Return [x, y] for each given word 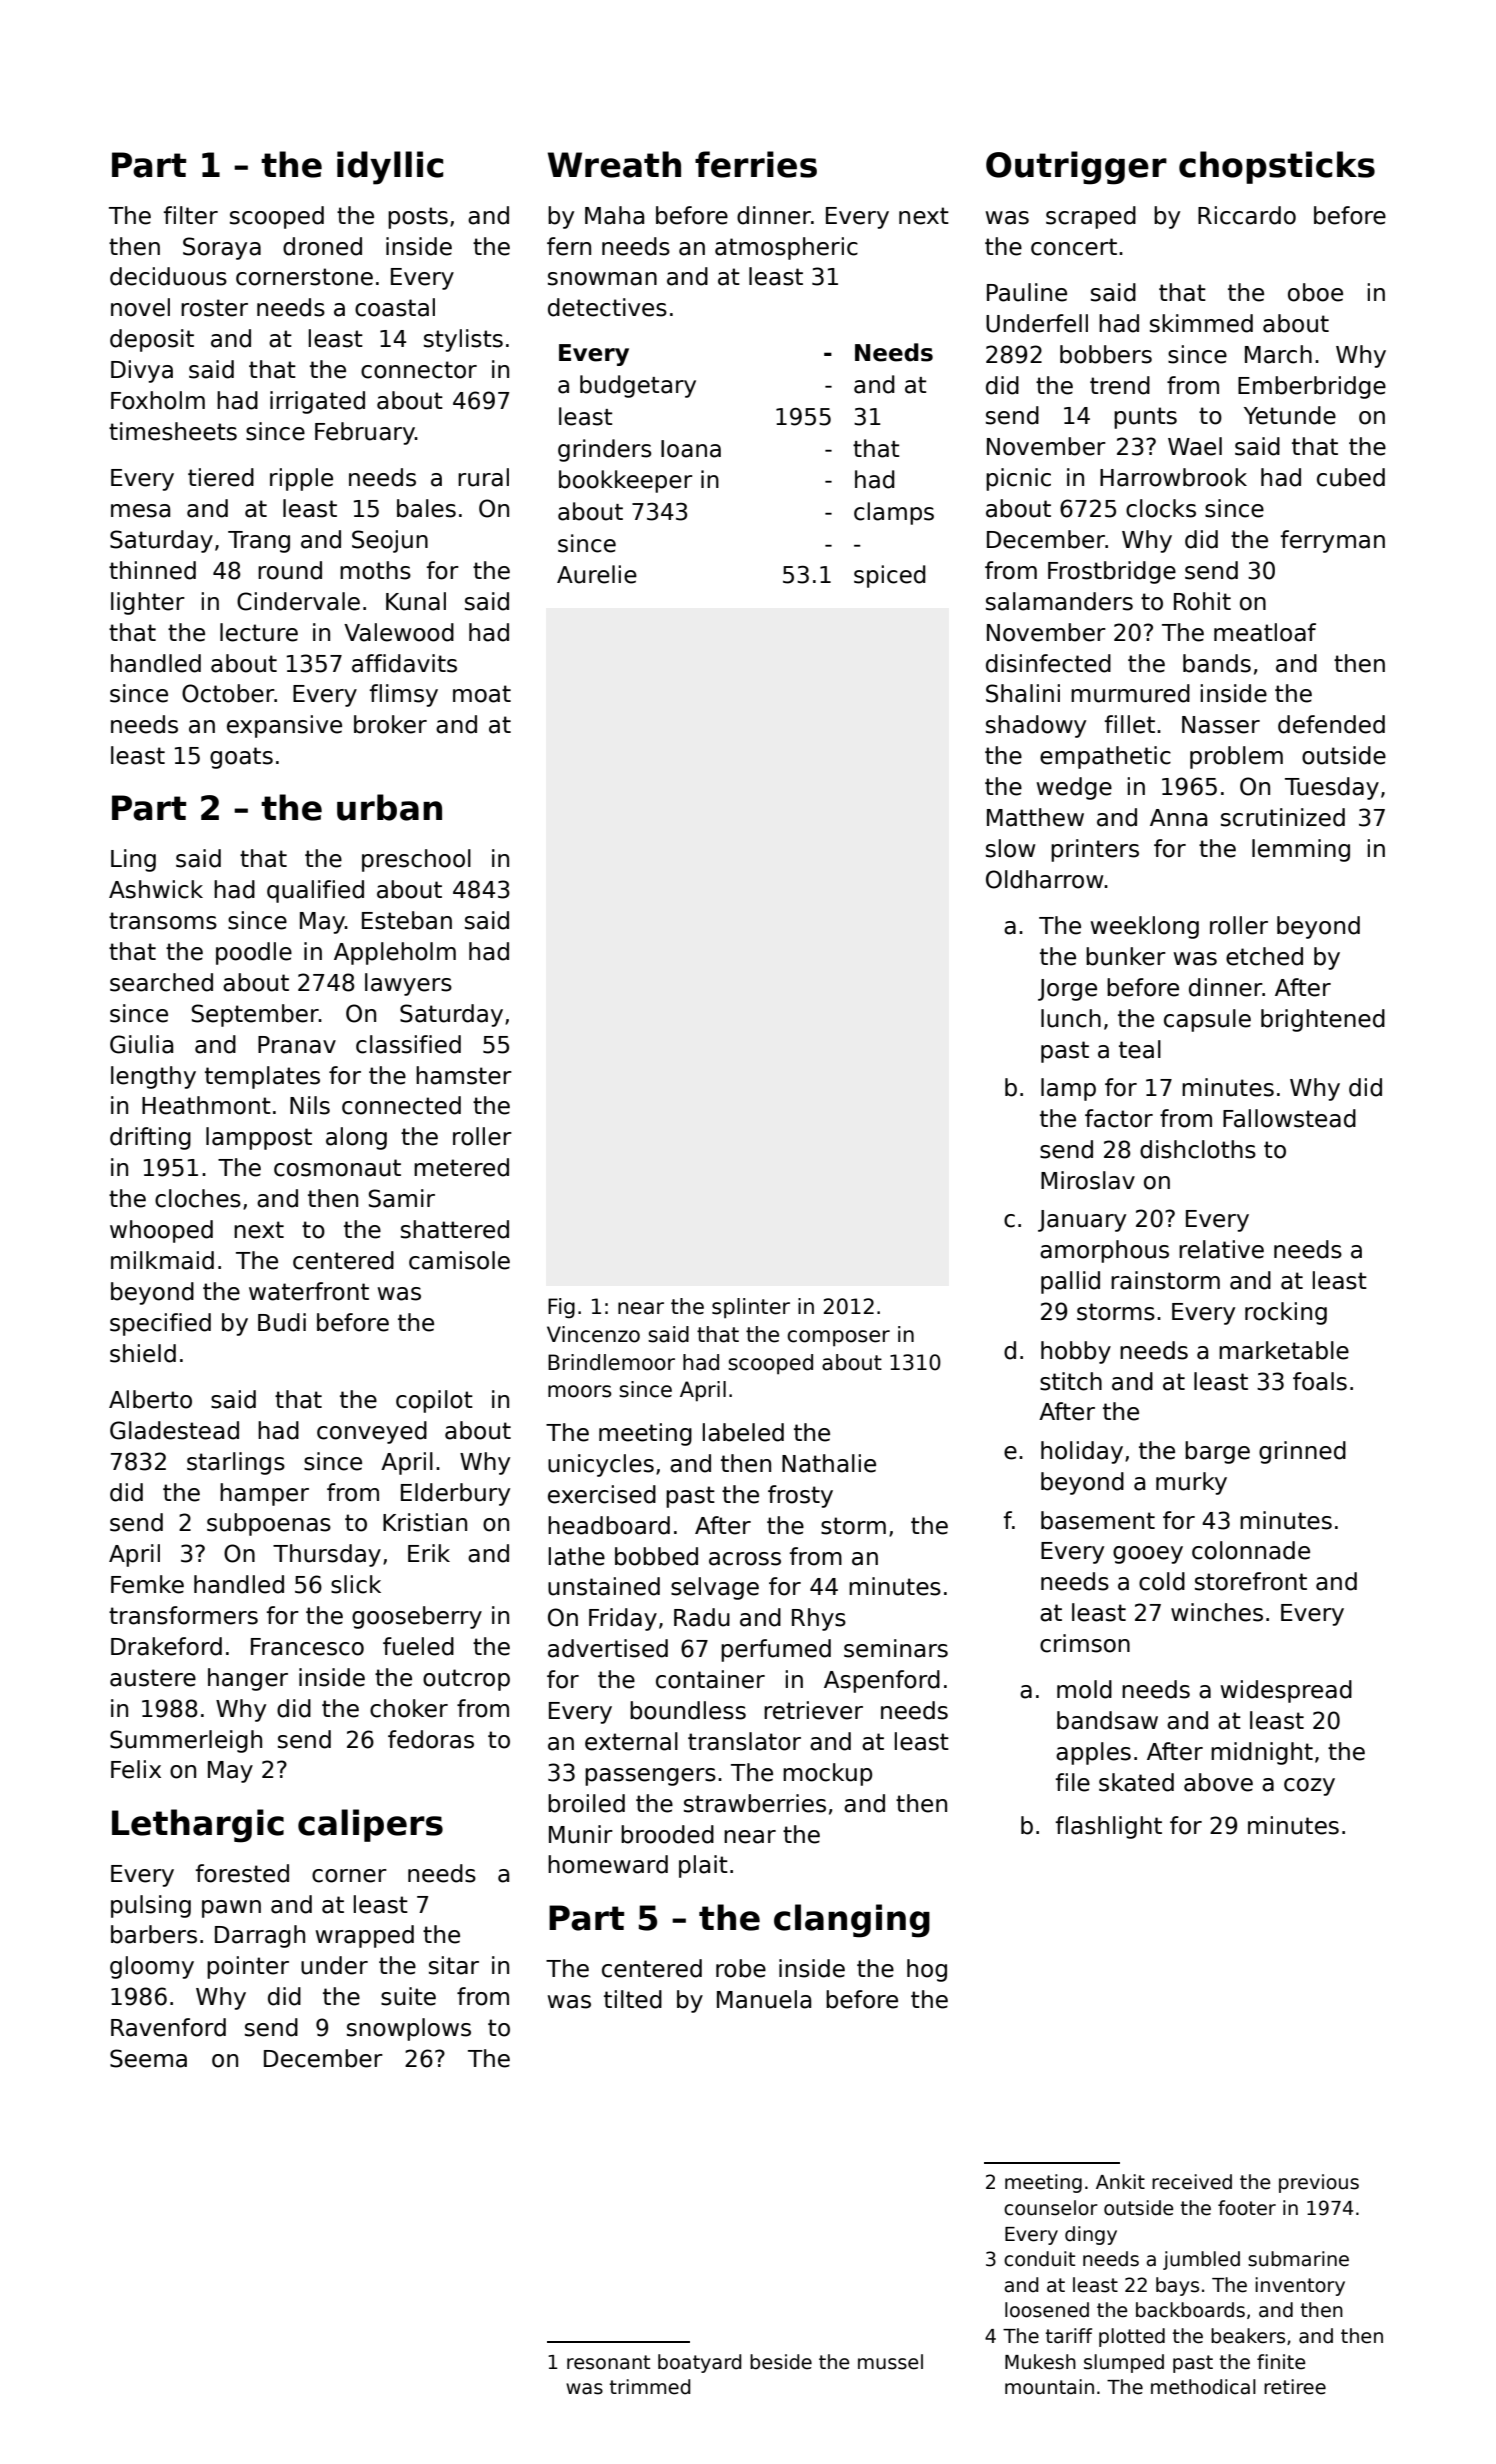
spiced [890, 576]
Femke [147, 1584]
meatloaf [1265, 632]
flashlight [1109, 1827]
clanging [852, 1921]
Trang [259, 542]
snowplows [409, 2029]
